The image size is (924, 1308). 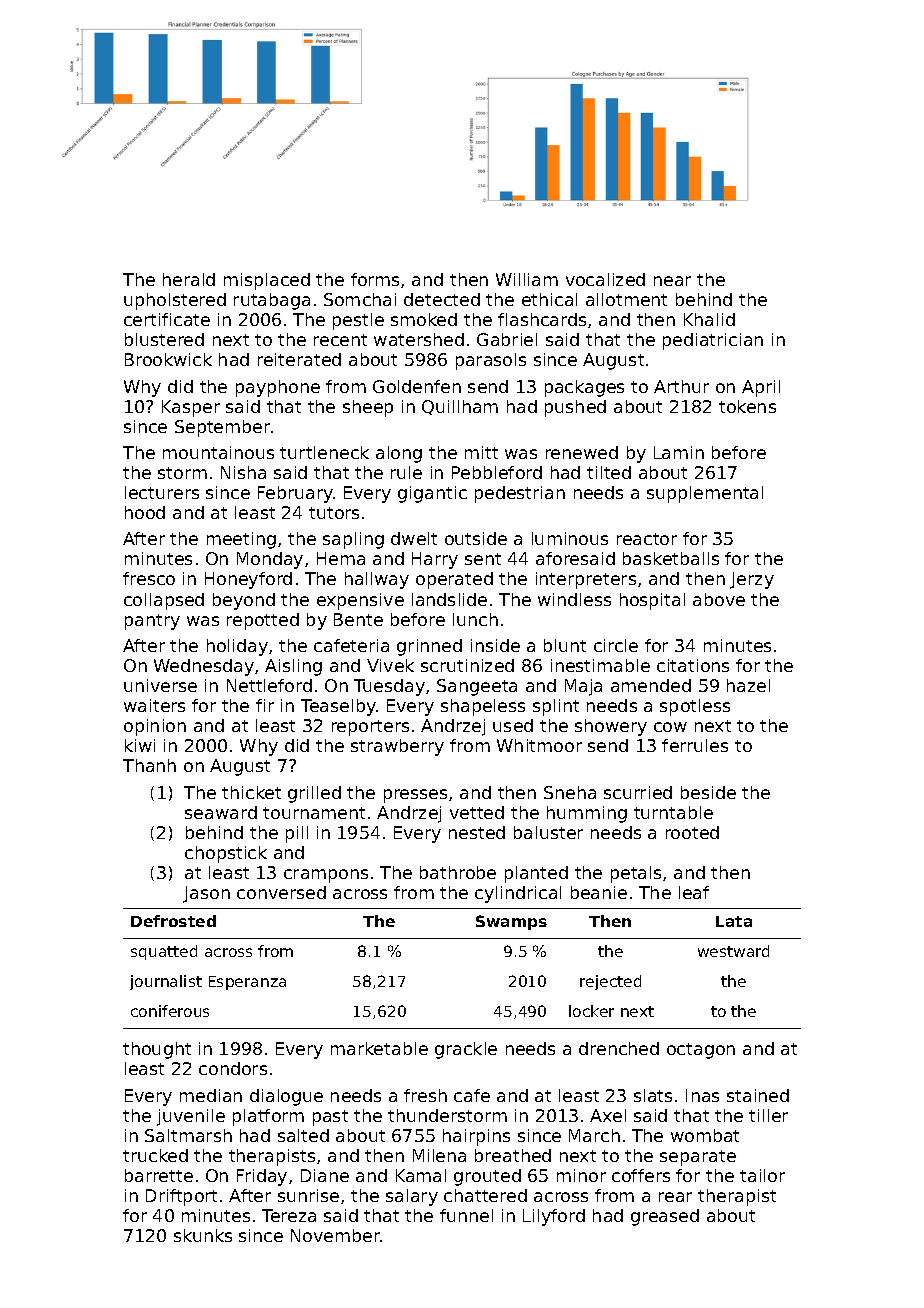 I want to click on westward, so click(x=733, y=951).
